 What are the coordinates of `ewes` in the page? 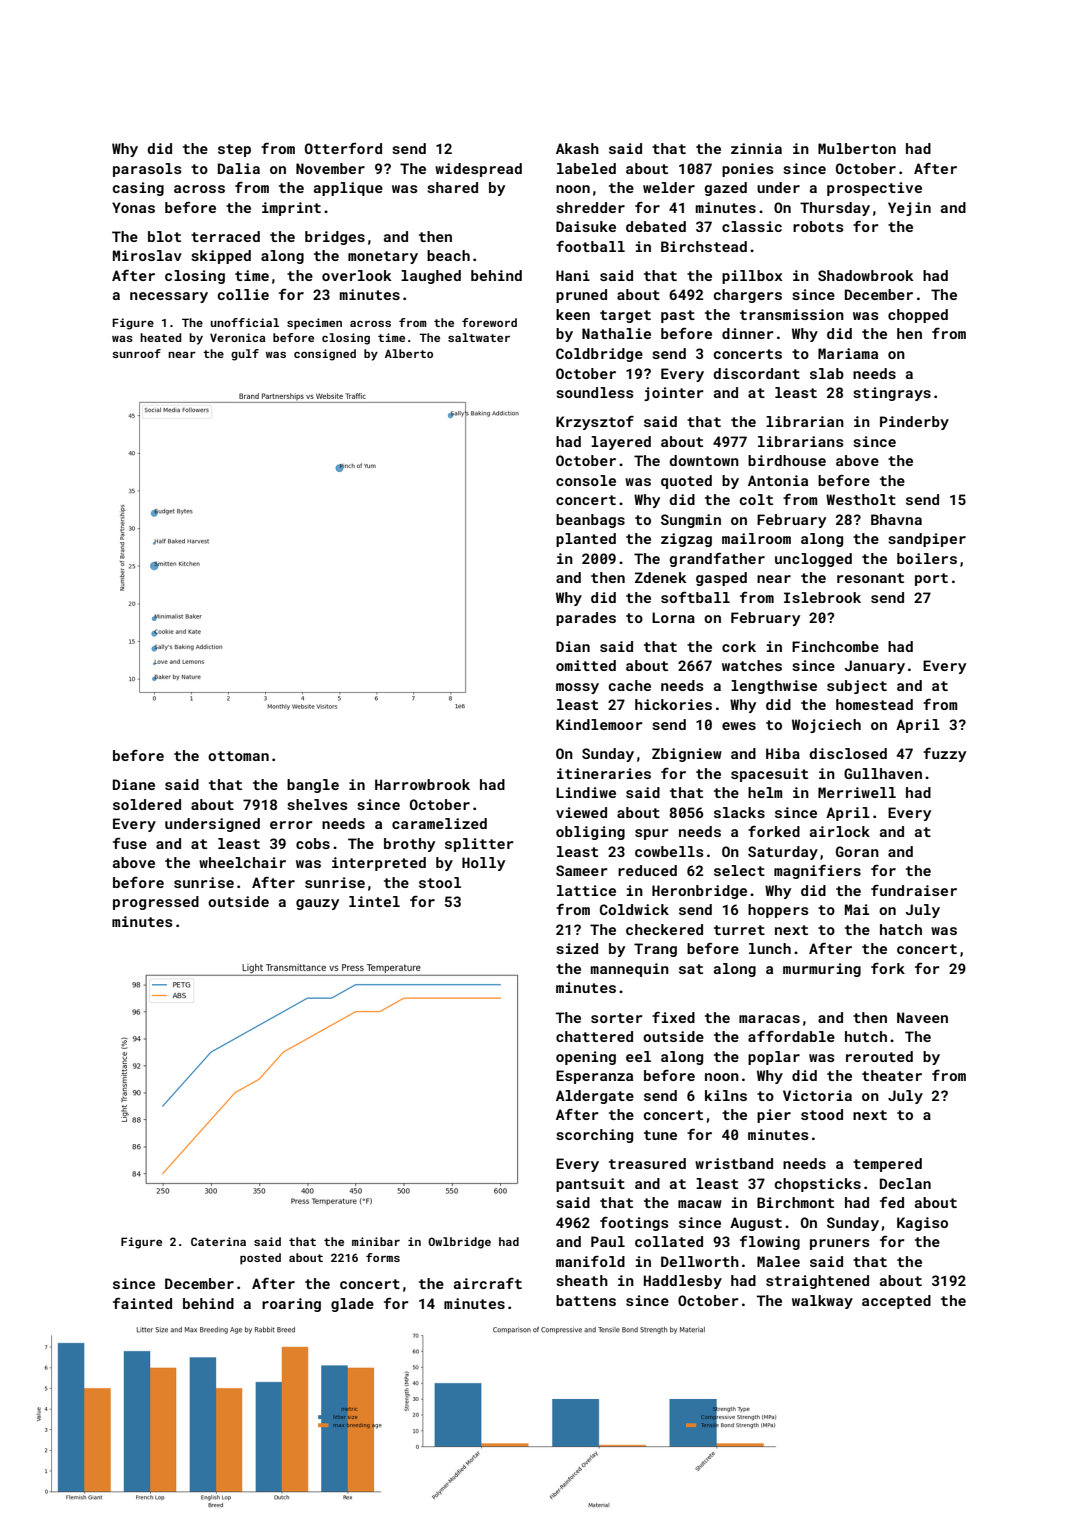 It's located at (739, 726).
